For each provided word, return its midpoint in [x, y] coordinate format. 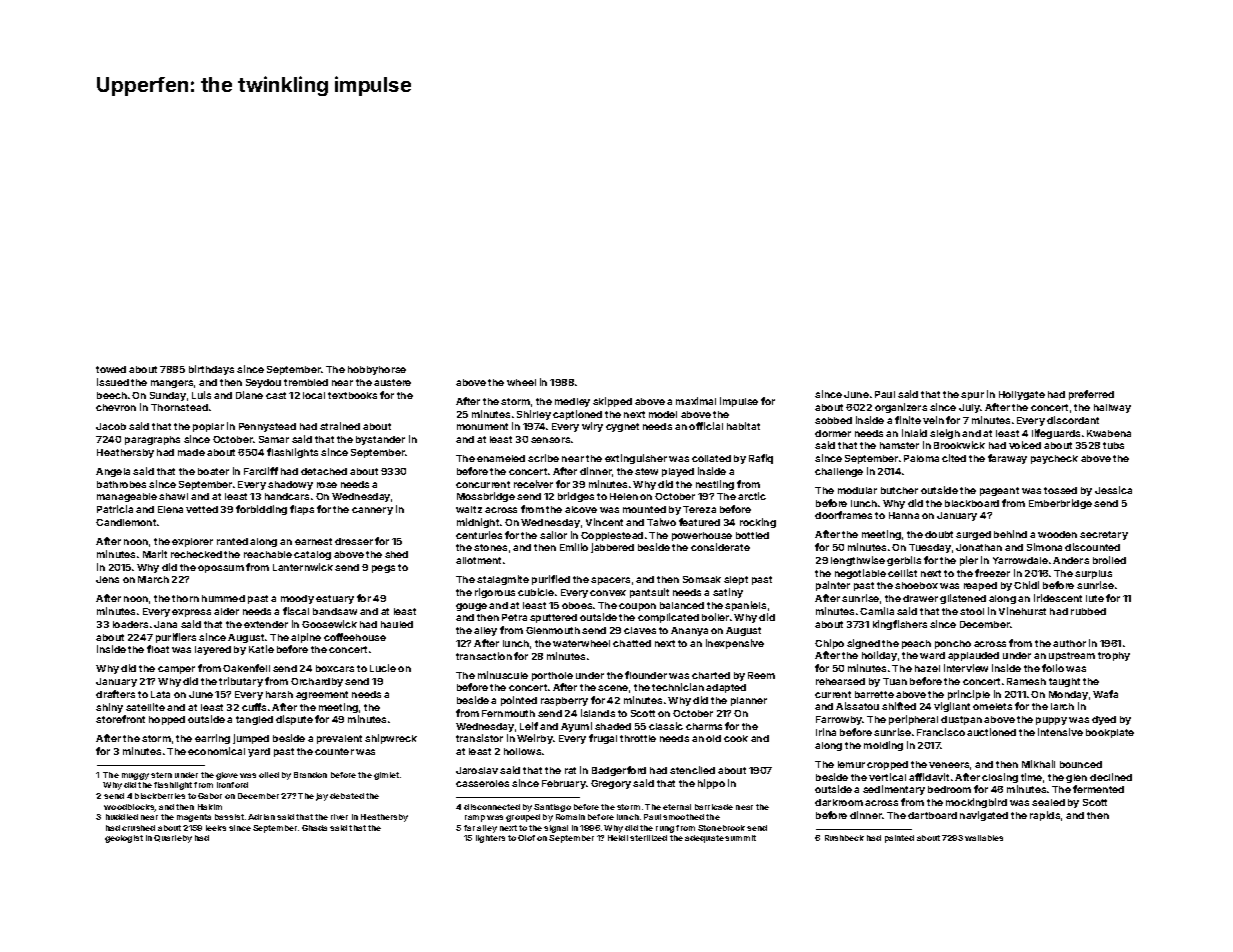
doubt [939, 534]
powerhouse [702, 536]
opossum [221, 569]
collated [711, 458]
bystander [380, 440]
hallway [1112, 408]
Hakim [210, 807]
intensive [1060, 732]
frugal [603, 739]
